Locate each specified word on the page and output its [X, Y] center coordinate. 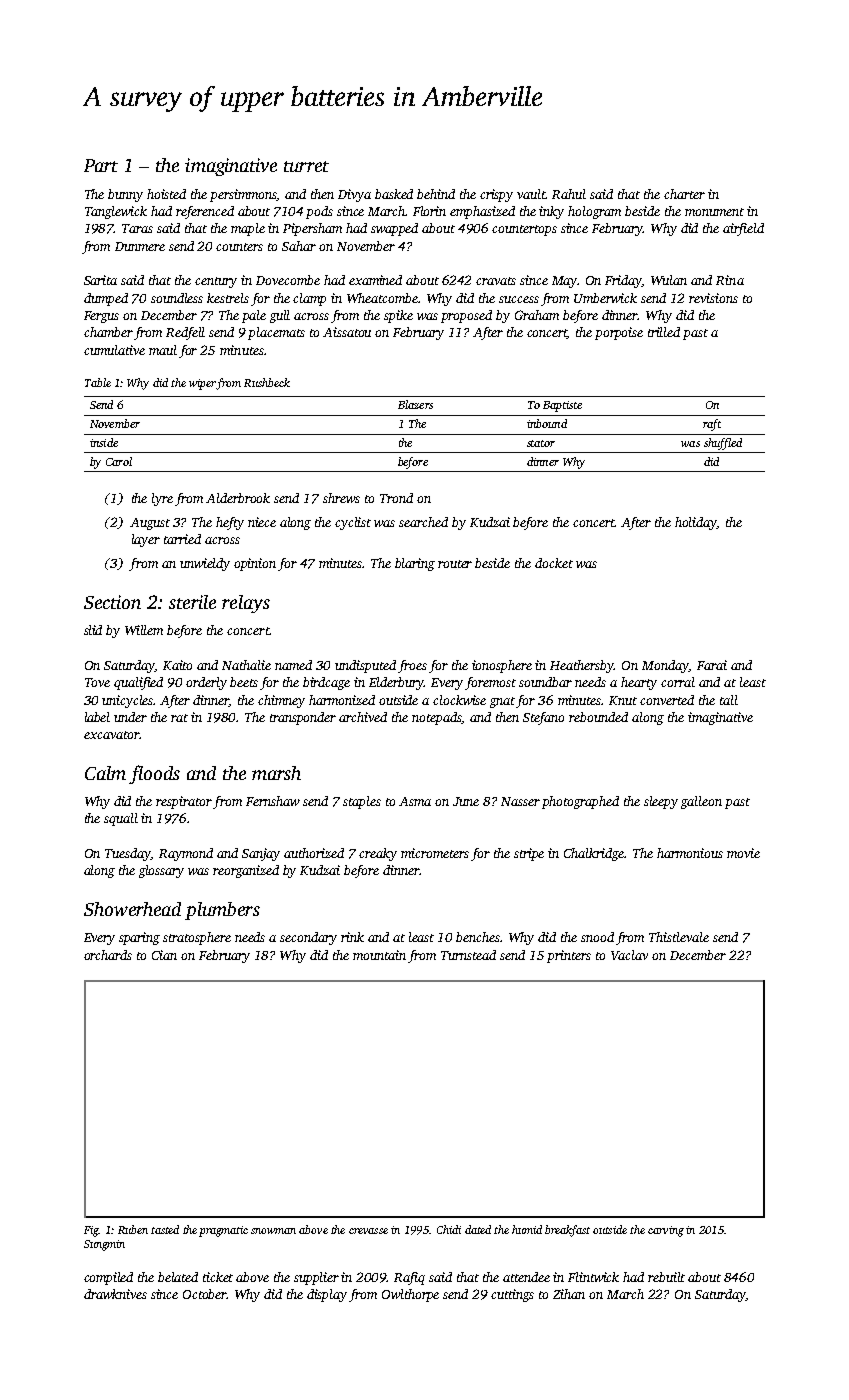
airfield [743, 229]
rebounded [598, 717]
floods [154, 774]
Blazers [415, 404]
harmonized [342, 700]
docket [554, 563]
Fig [91, 1231]
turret [306, 166]
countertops [524, 230]
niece [262, 522]
